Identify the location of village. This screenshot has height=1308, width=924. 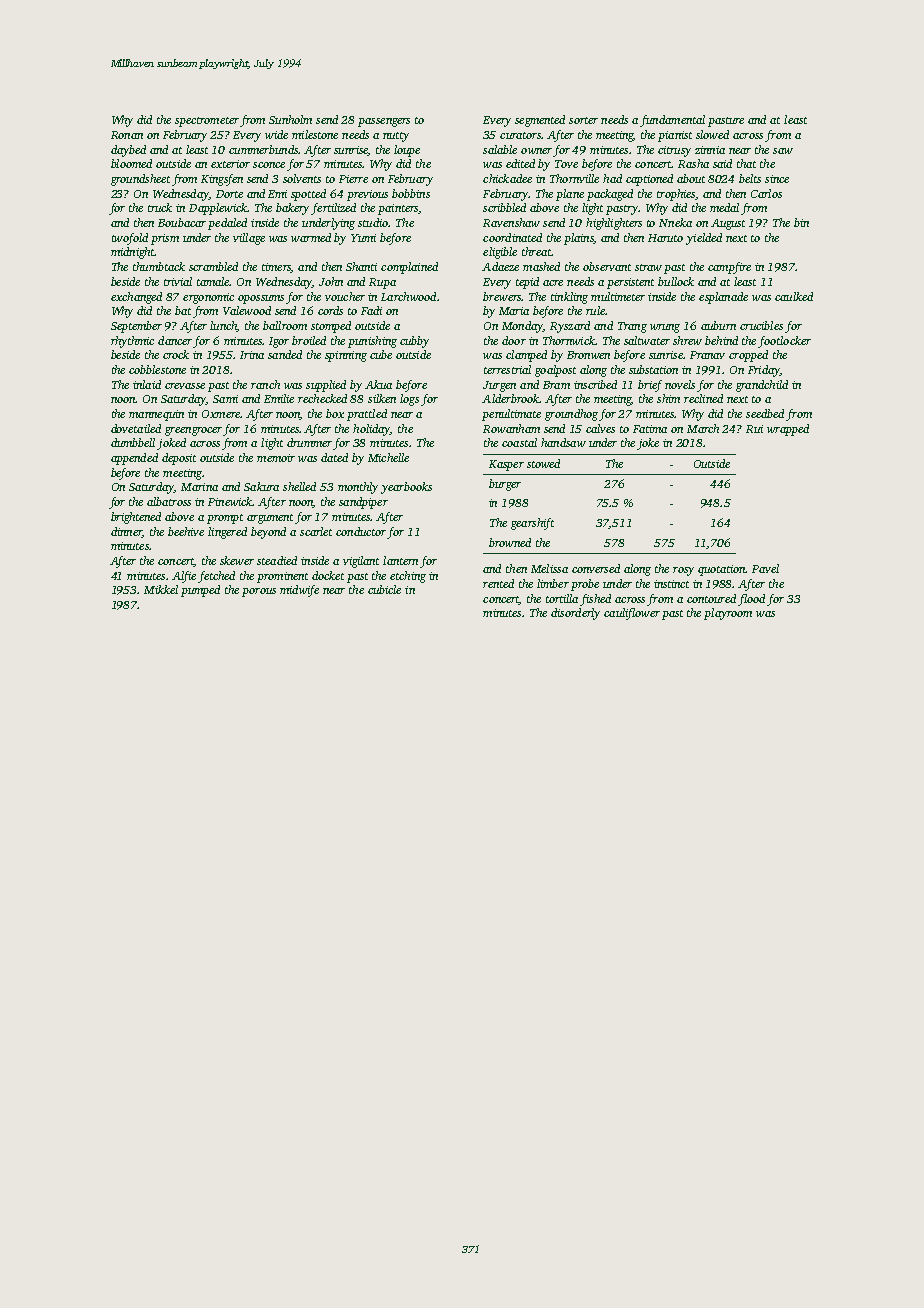
(249, 239).
